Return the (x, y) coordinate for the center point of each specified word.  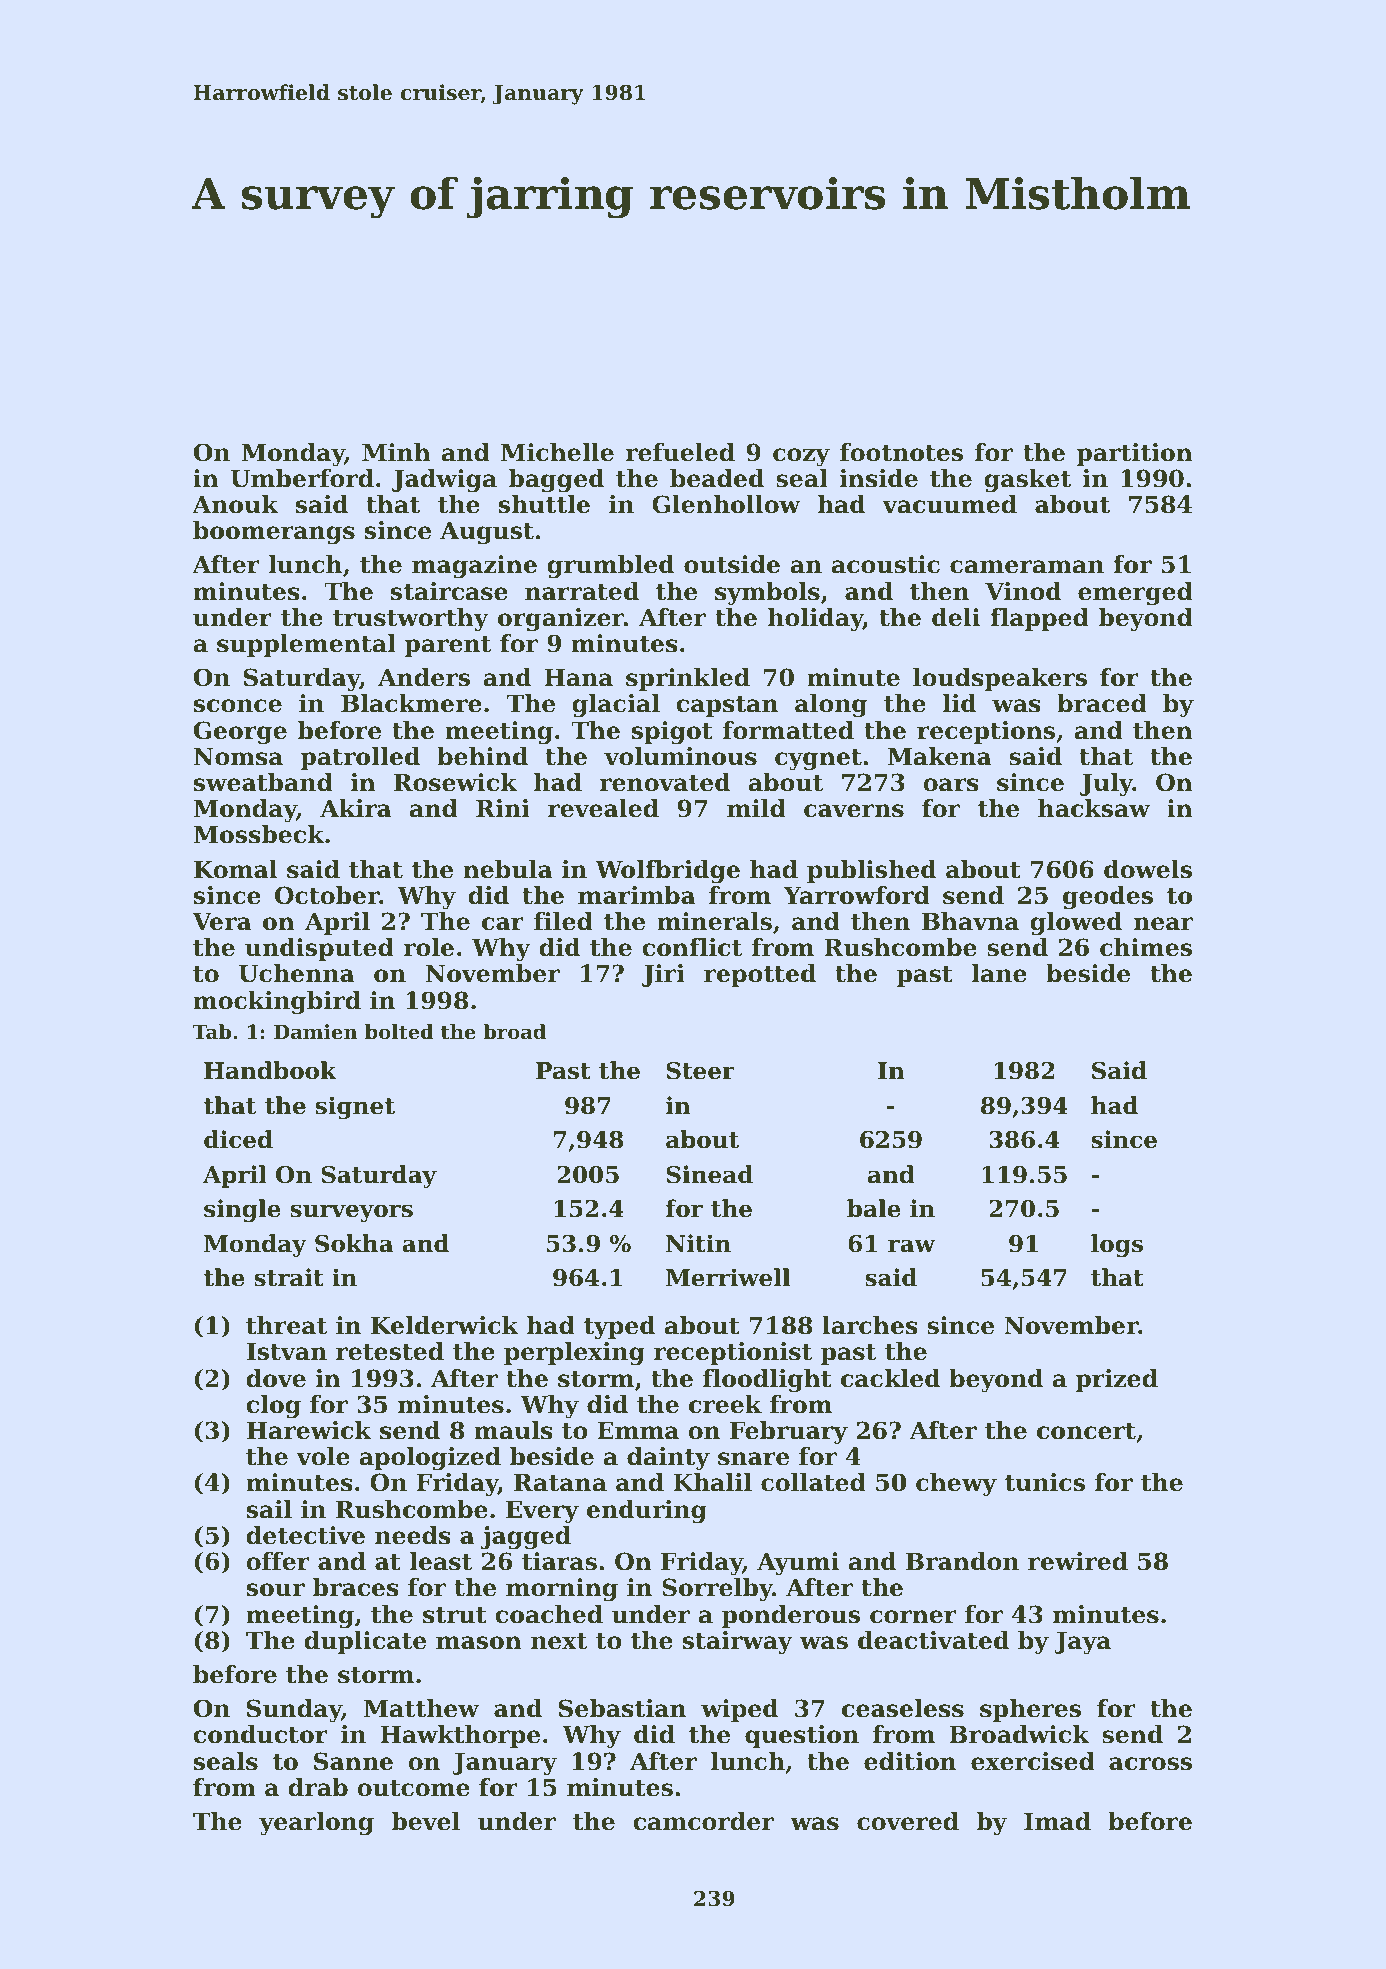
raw (911, 1246)
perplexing (574, 1353)
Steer (701, 1071)
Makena (939, 756)
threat (286, 1325)
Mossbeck (258, 834)
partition (1135, 454)
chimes (1146, 947)
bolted (399, 1032)
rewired (1078, 1561)
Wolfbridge (667, 871)
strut (455, 1615)
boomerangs (274, 532)
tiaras (559, 1561)
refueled (680, 452)
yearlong (316, 1823)
